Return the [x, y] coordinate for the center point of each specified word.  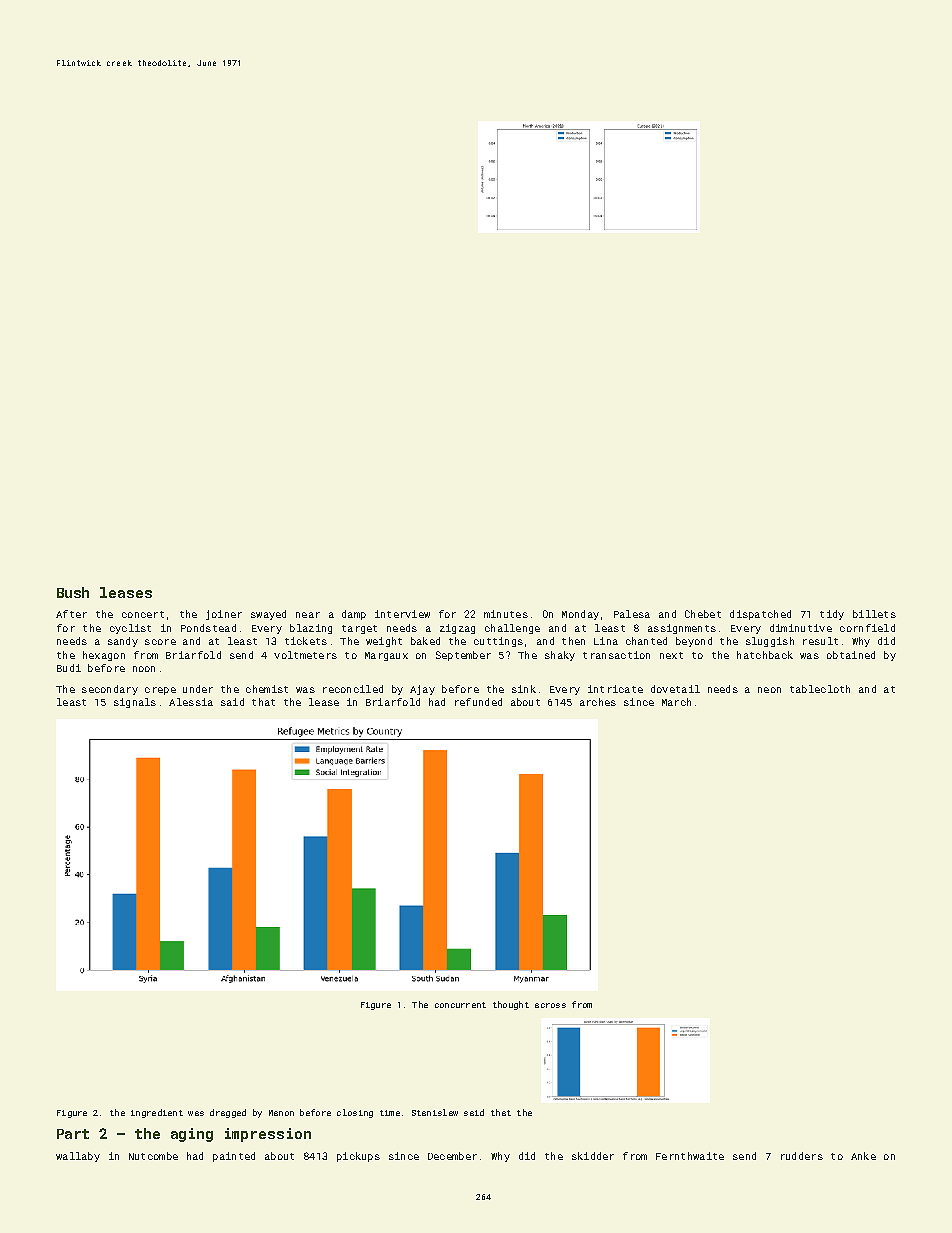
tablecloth [820, 689]
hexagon [104, 656]
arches [598, 702]
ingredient [157, 1113]
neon [769, 690]
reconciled [353, 689]
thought [511, 1005]
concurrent [460, 1005]
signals [135, 703]
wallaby [78, 1157]
